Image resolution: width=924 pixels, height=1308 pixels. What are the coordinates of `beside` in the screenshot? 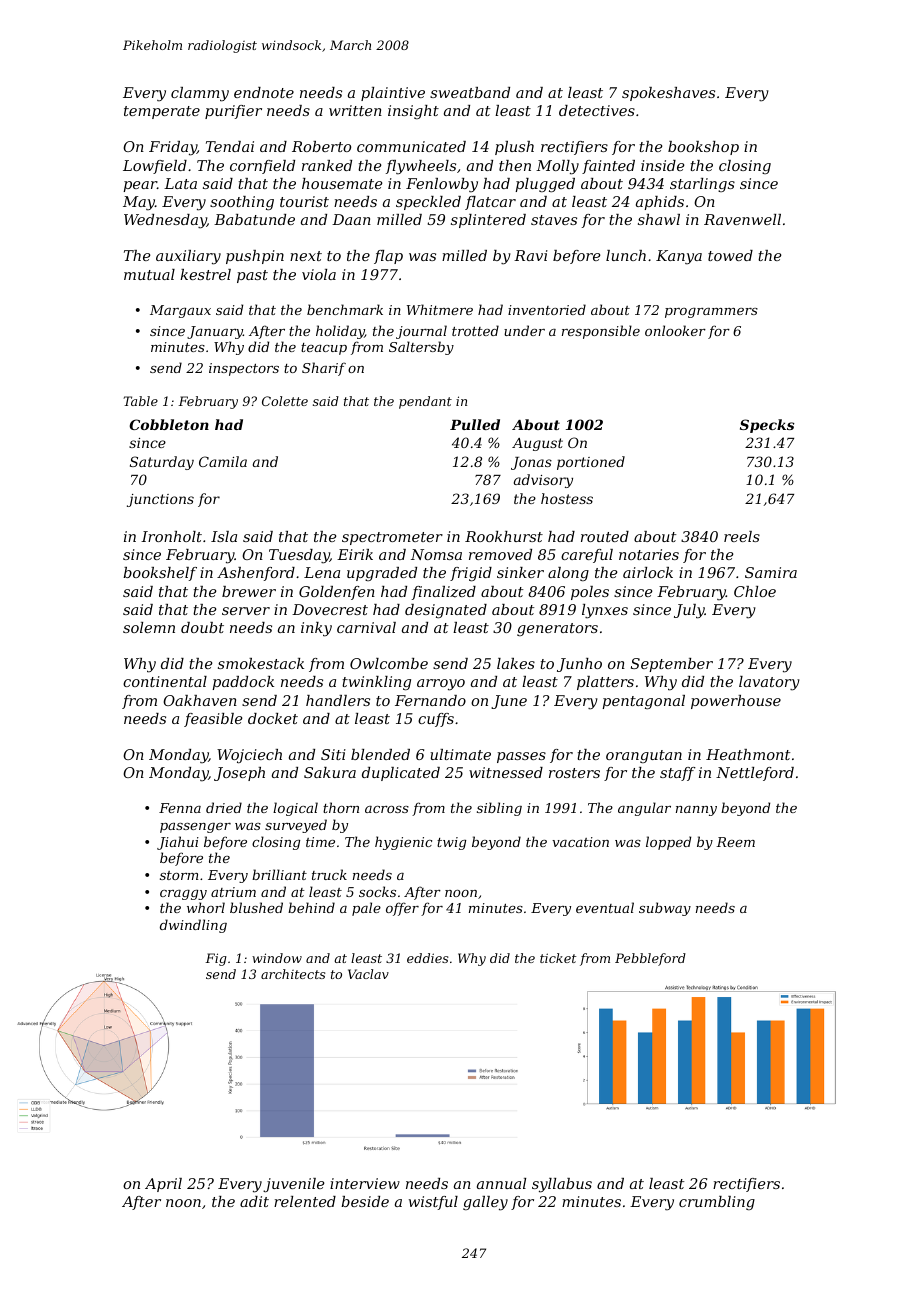 It's located at (365, 1201).
